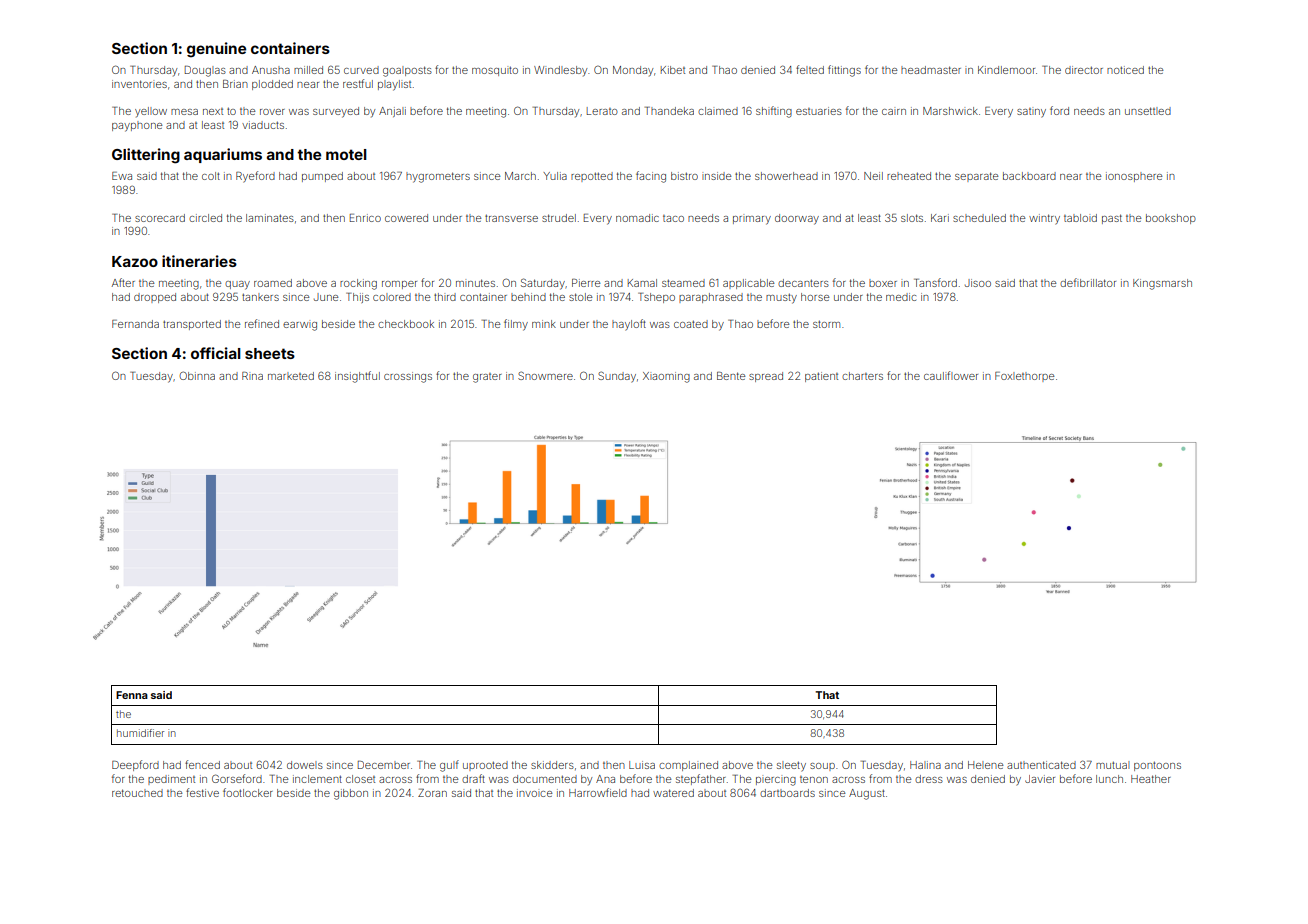 The image size is (1308, 924). What do you see at coordinates (803, 283) in the screenshot?
I see `decanters` at bounding box center [803, 283].
